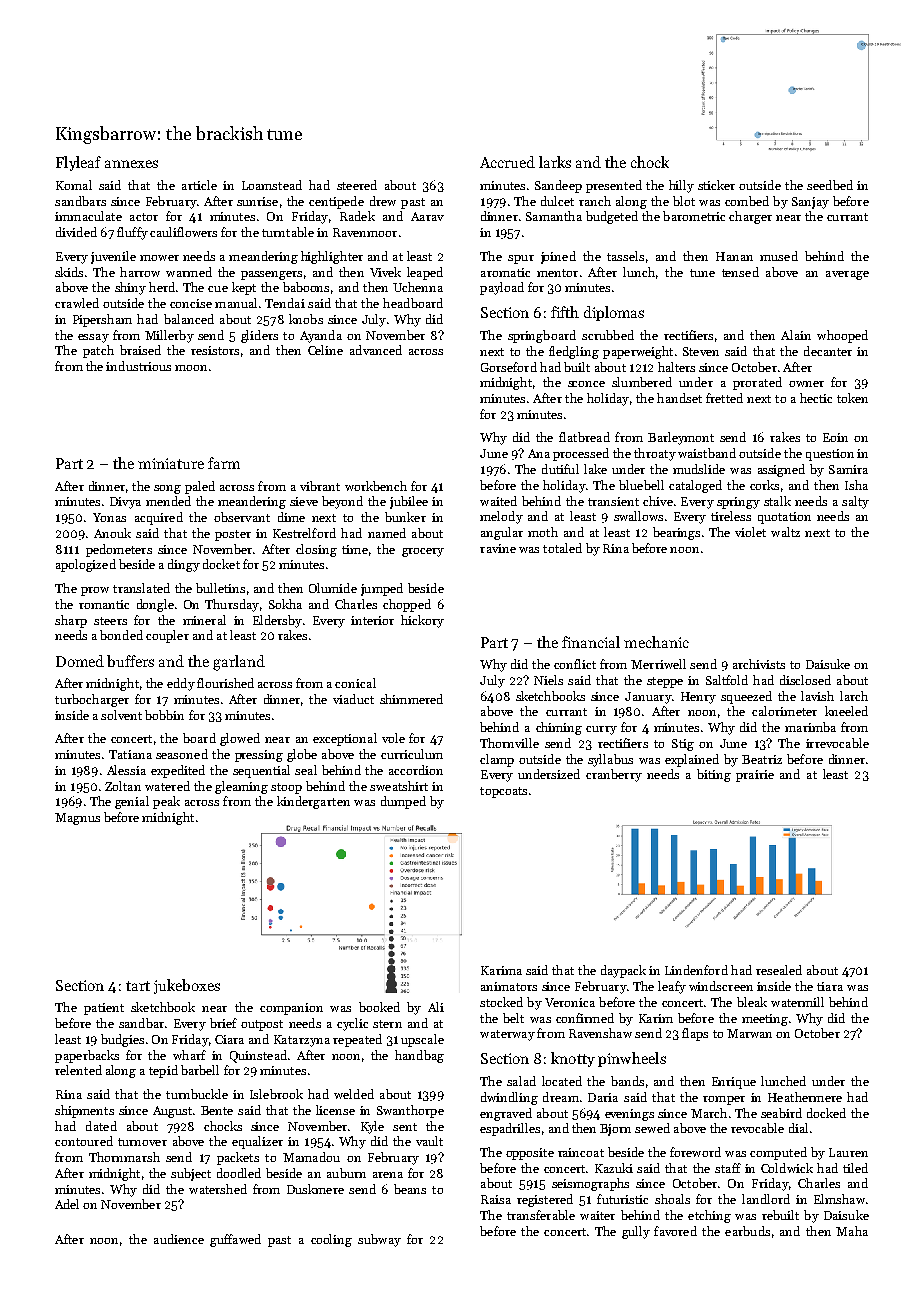 Image resolution: width=924 pixels, height=1308 pixels. I want to click on prairie, so click(755, 776).
